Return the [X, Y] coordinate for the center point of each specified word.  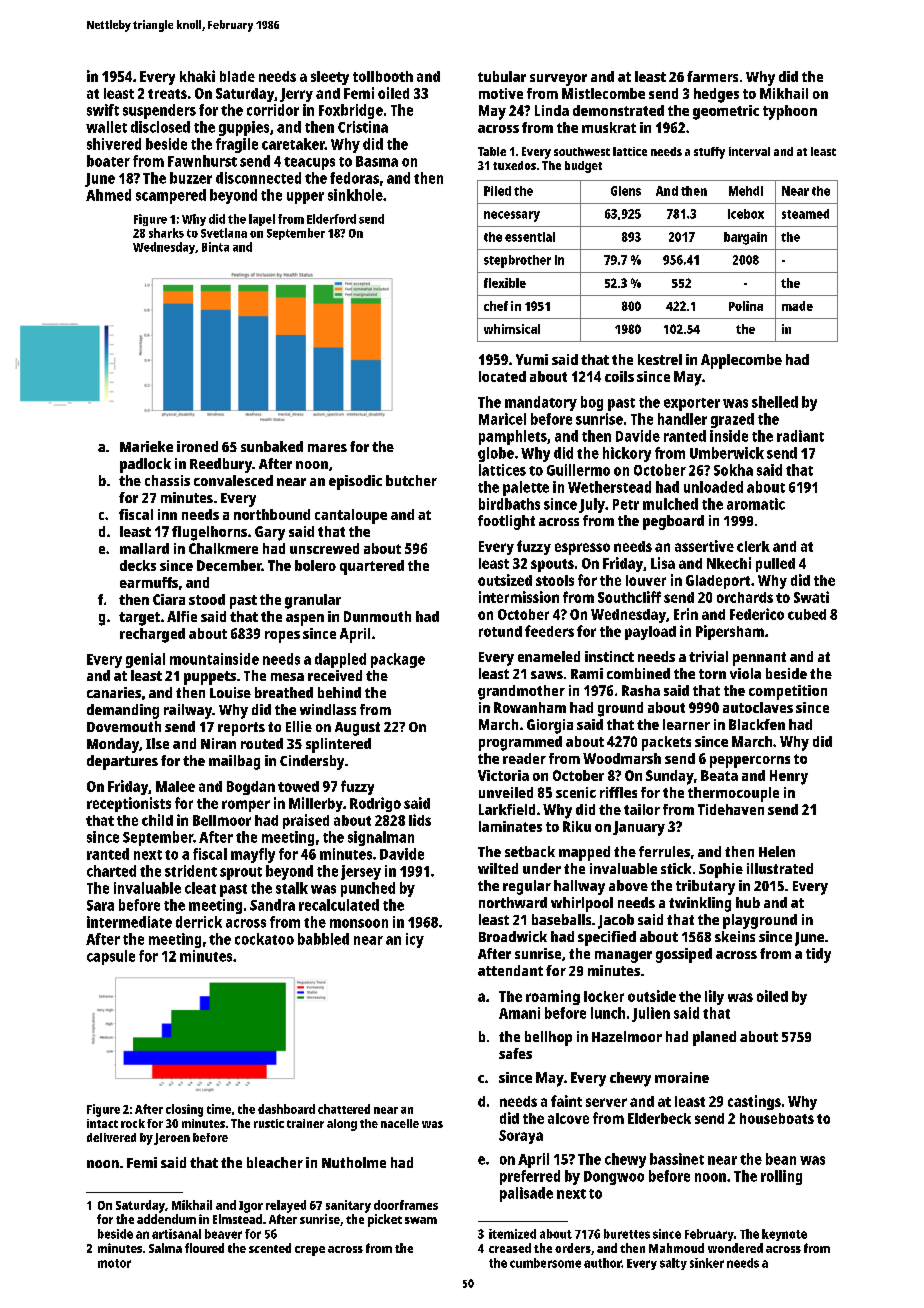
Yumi [532, 359]
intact [102, 1123]
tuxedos [514, 165]
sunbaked [272, 446]
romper [246, 806]
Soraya [521, 1137]
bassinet [677, 1159]
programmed [520, 743]
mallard [144, 548]
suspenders [159, 111]
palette [526, 488]
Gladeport [718, 582]
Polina [746, 306]
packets [666, 743]
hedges [716, 95]
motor [114, 1263]
